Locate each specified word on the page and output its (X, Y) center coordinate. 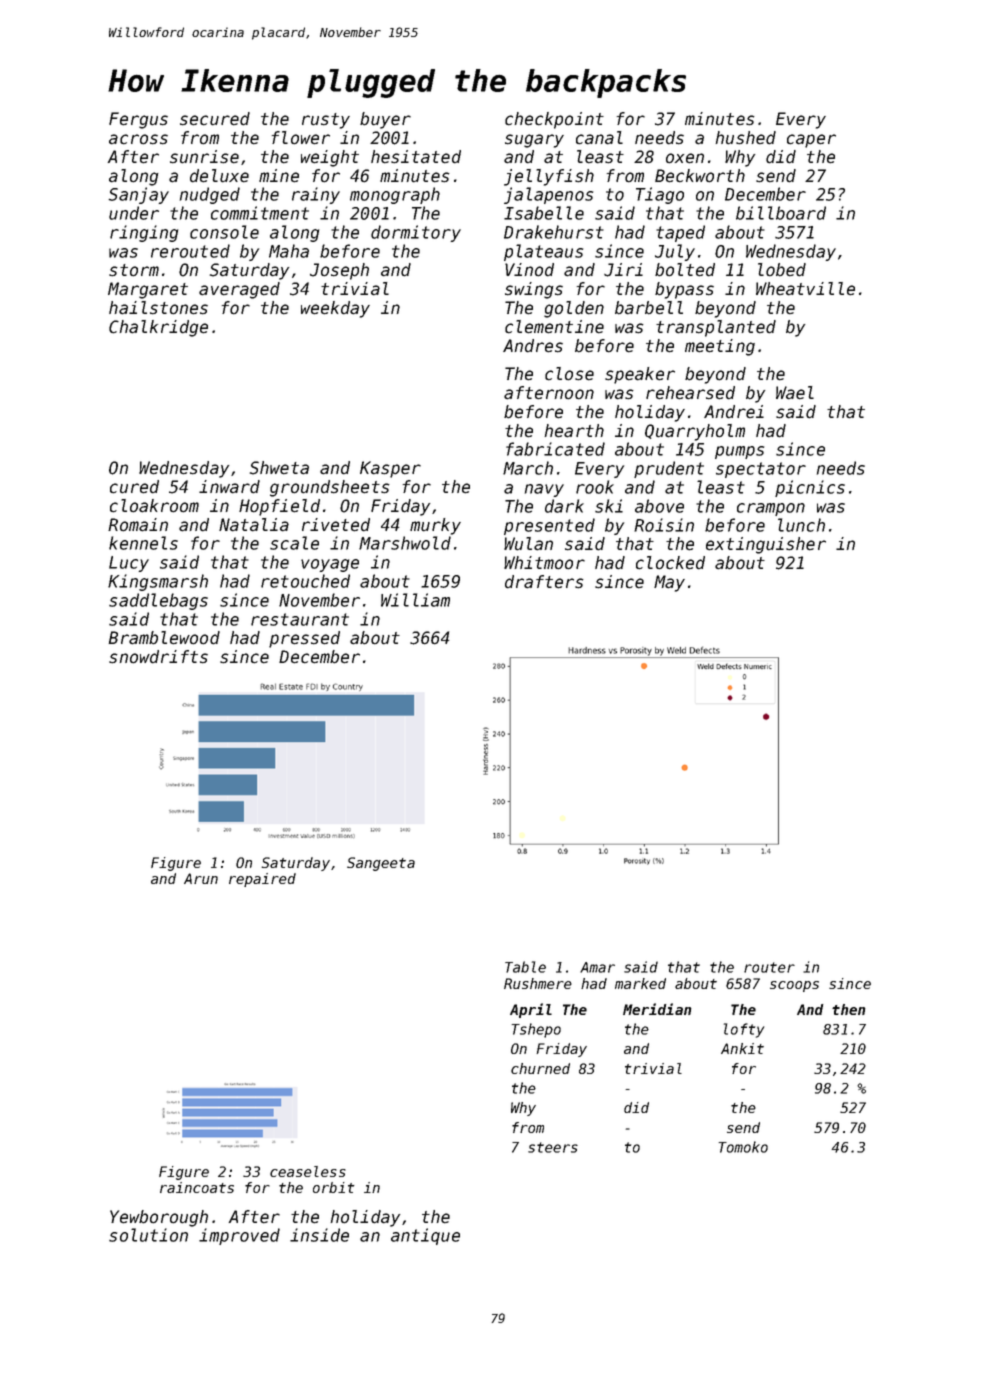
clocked (670, 563)
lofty (744, 1030)
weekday (335, 309)
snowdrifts (158, 657)
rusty (326, 121)
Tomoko (743, 1147)
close (569, 374)
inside (319, 1235)
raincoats (197, 1187)
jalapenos (548, 195)
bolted (685, 270)
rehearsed (690, 393)
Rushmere (538, 983)
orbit (334, 1187)
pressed (304, 639)
